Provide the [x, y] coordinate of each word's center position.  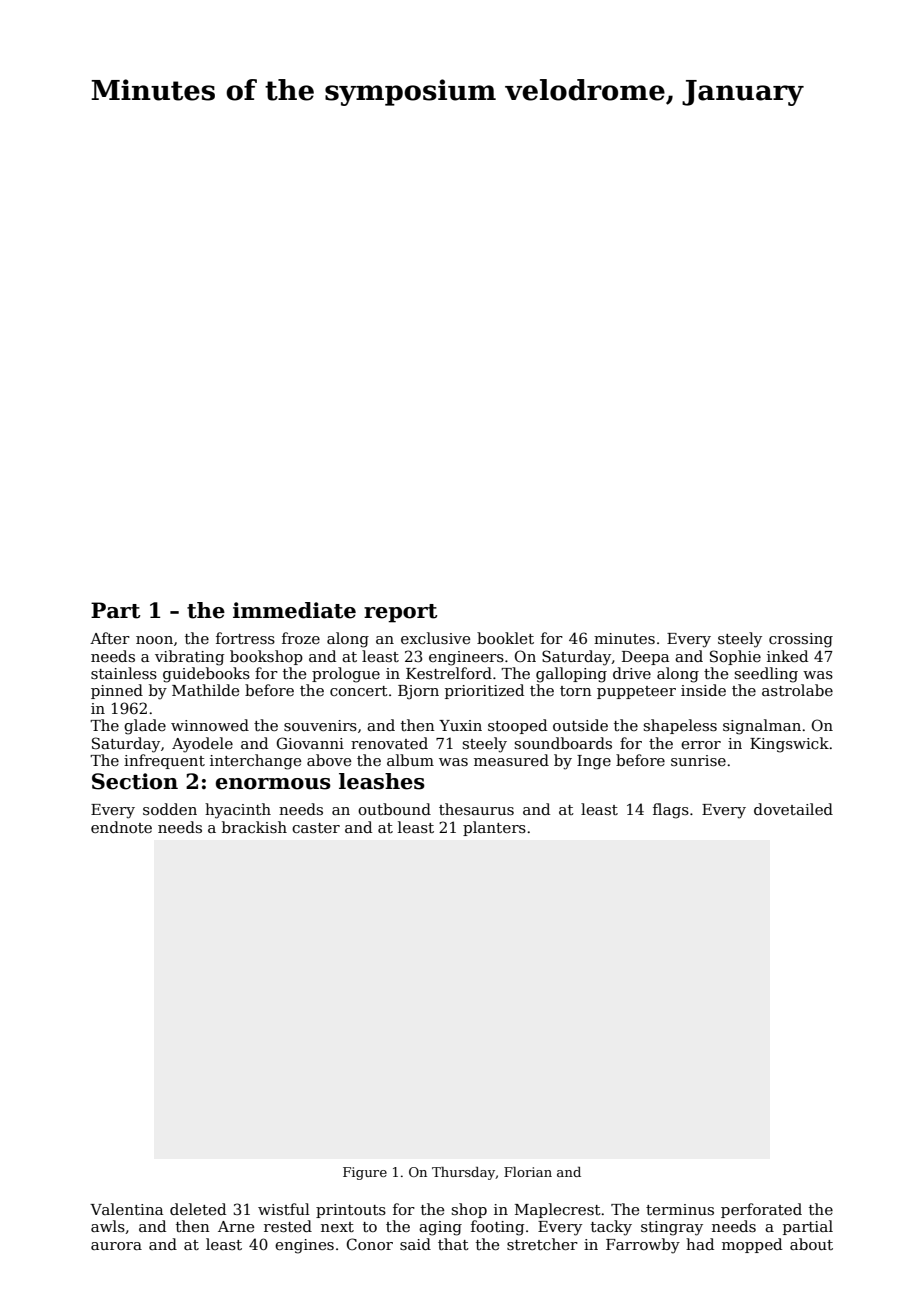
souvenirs [320, 725]
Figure [365, 1173]
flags [671, 811]
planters [494, 828]
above [329, 760]
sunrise [698, 760]
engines [304, 1246]
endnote [121, 827]
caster [316, 828]
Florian [528, 1172]
